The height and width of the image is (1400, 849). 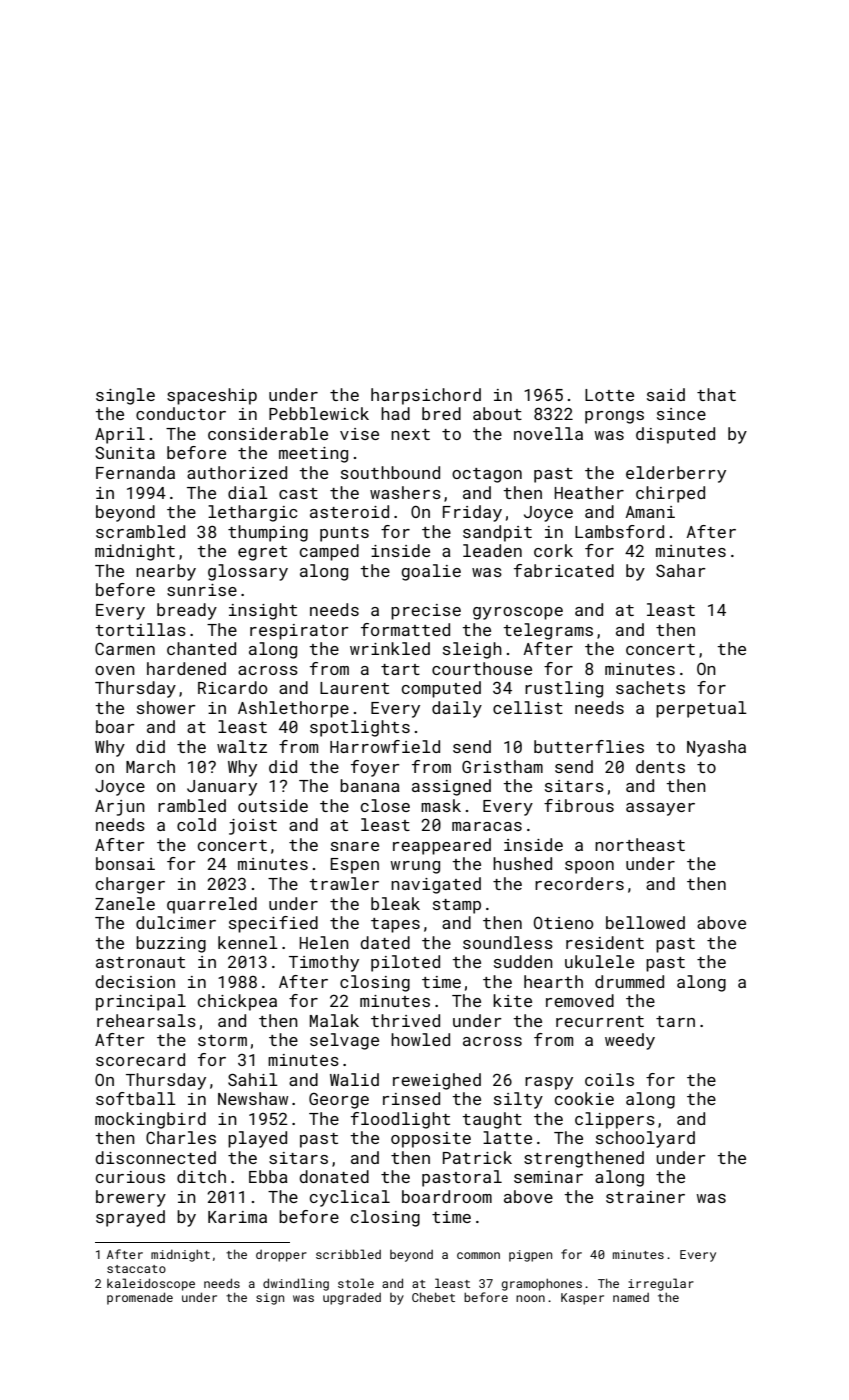 I want to click on Nyasha, so click(x=716, y=748).
